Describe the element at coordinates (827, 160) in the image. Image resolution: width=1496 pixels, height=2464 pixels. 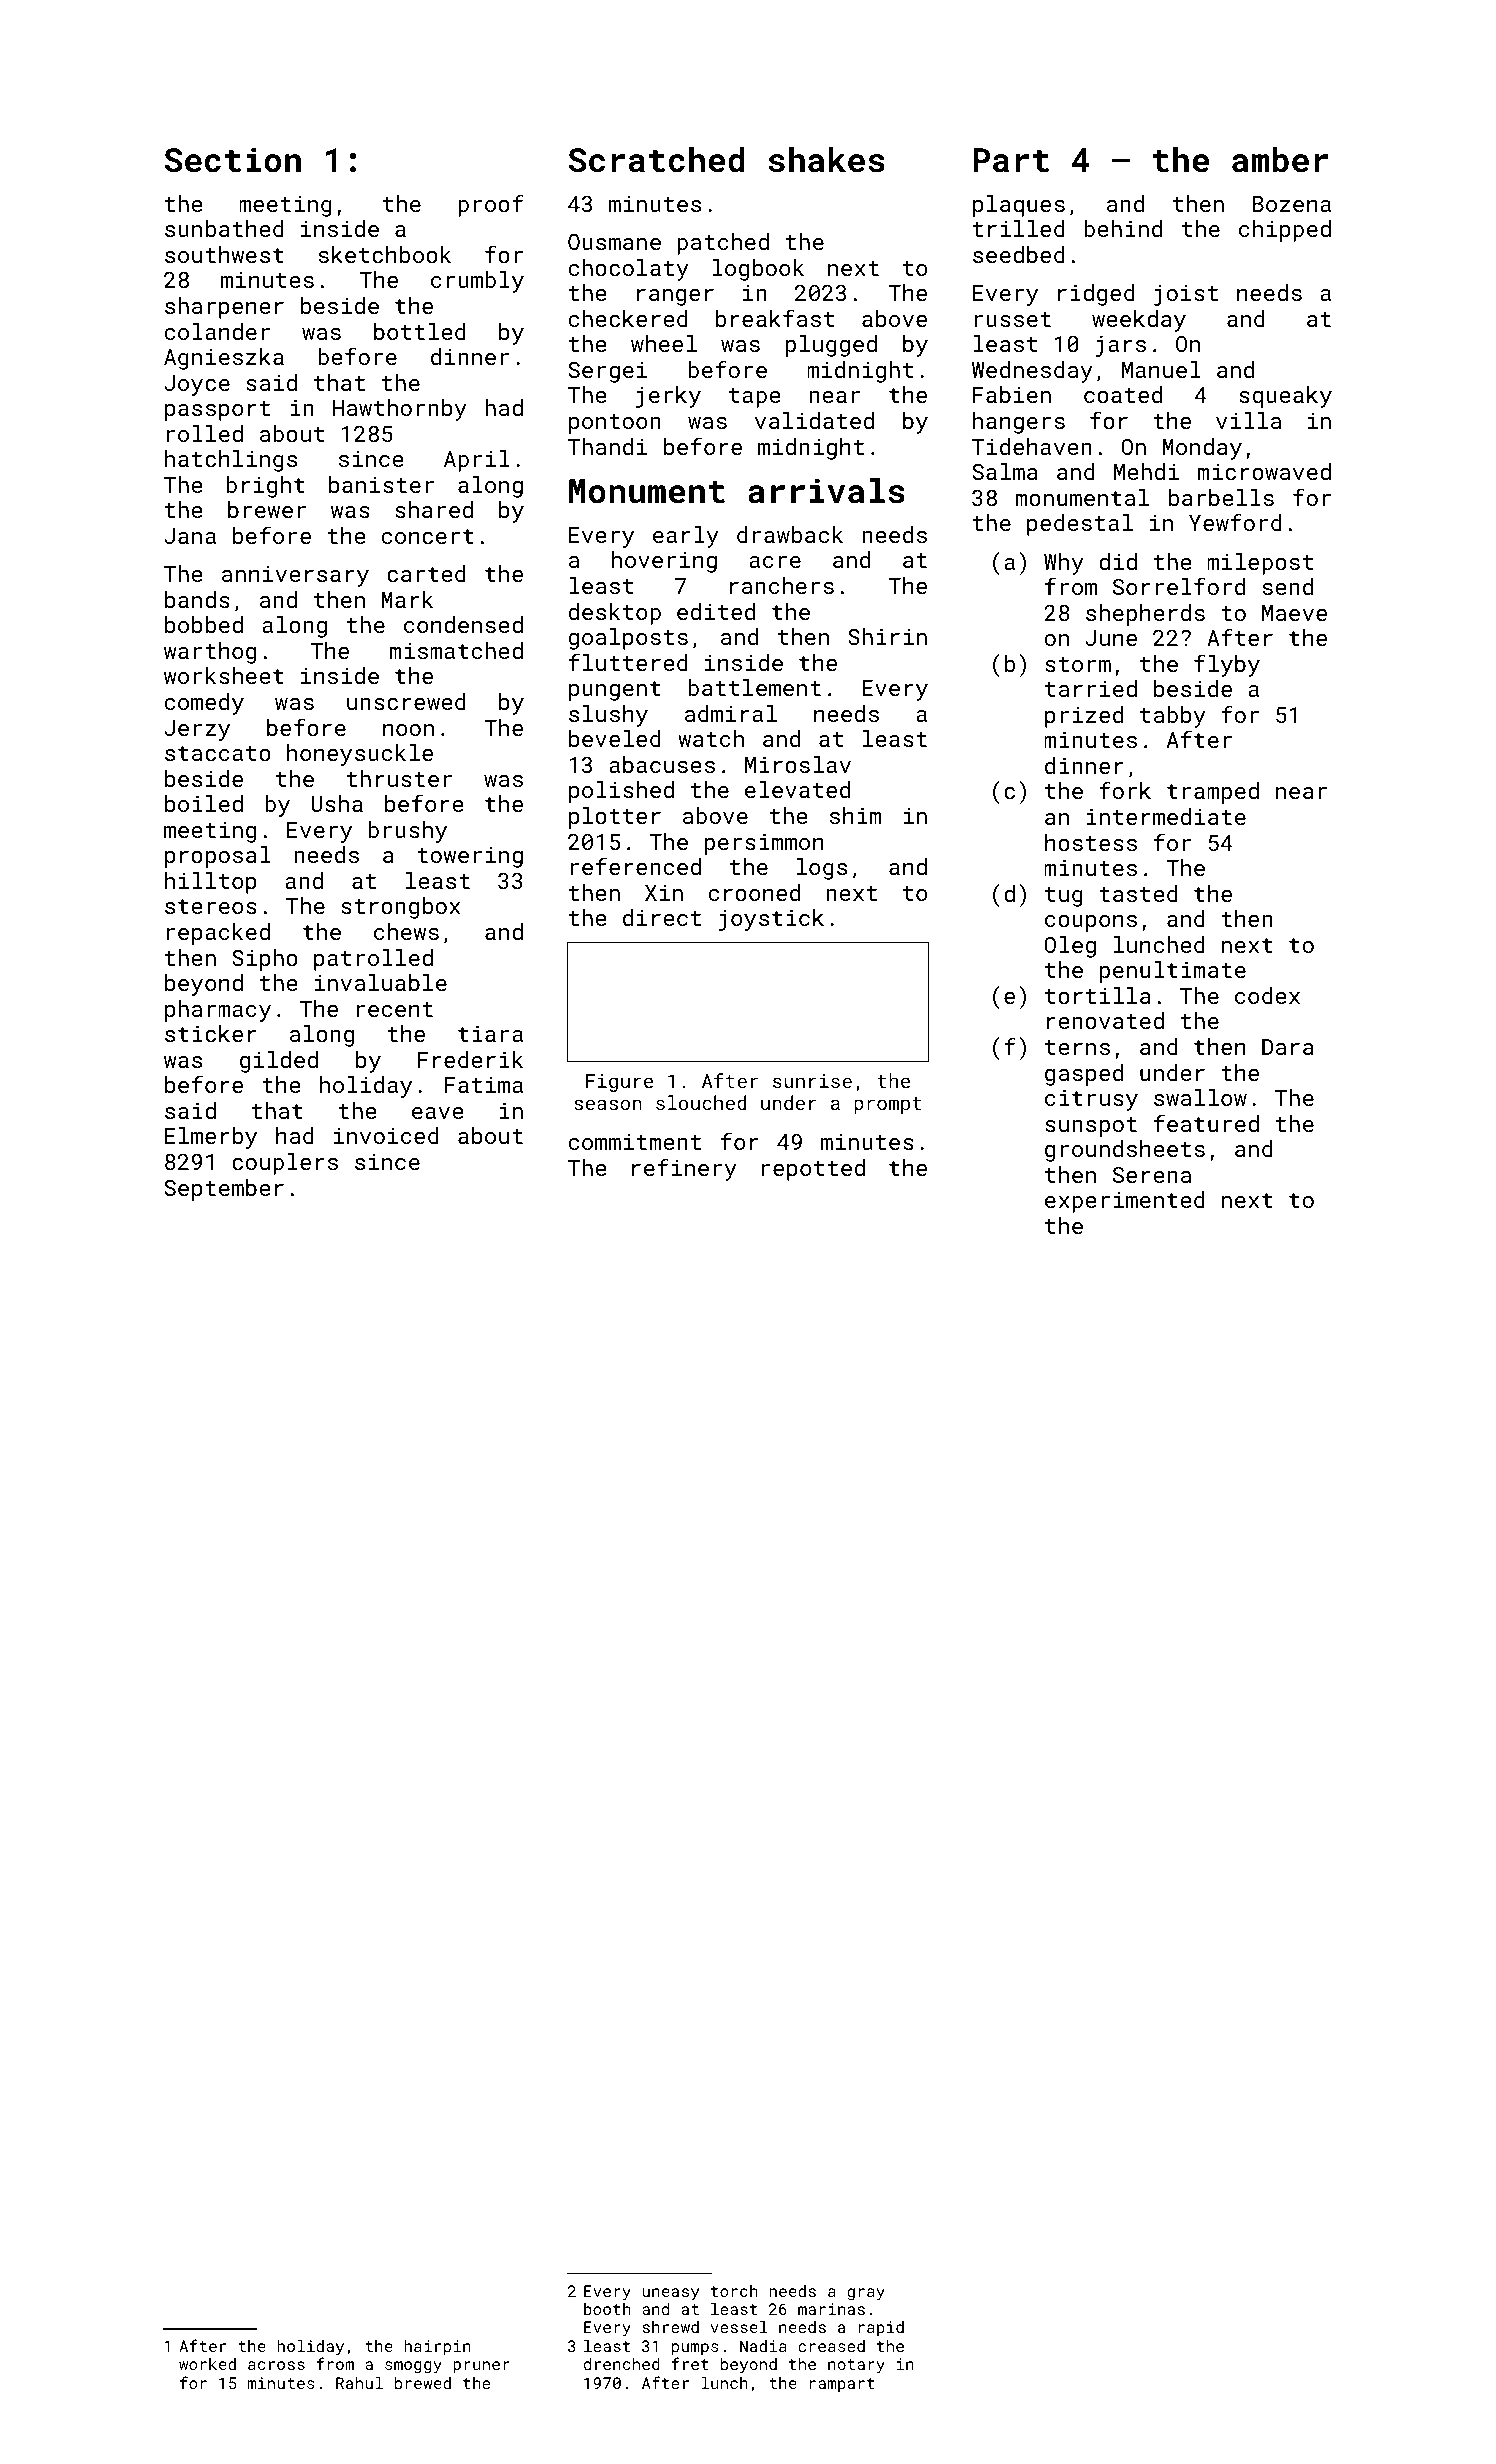
I see `shakes` at that location.
